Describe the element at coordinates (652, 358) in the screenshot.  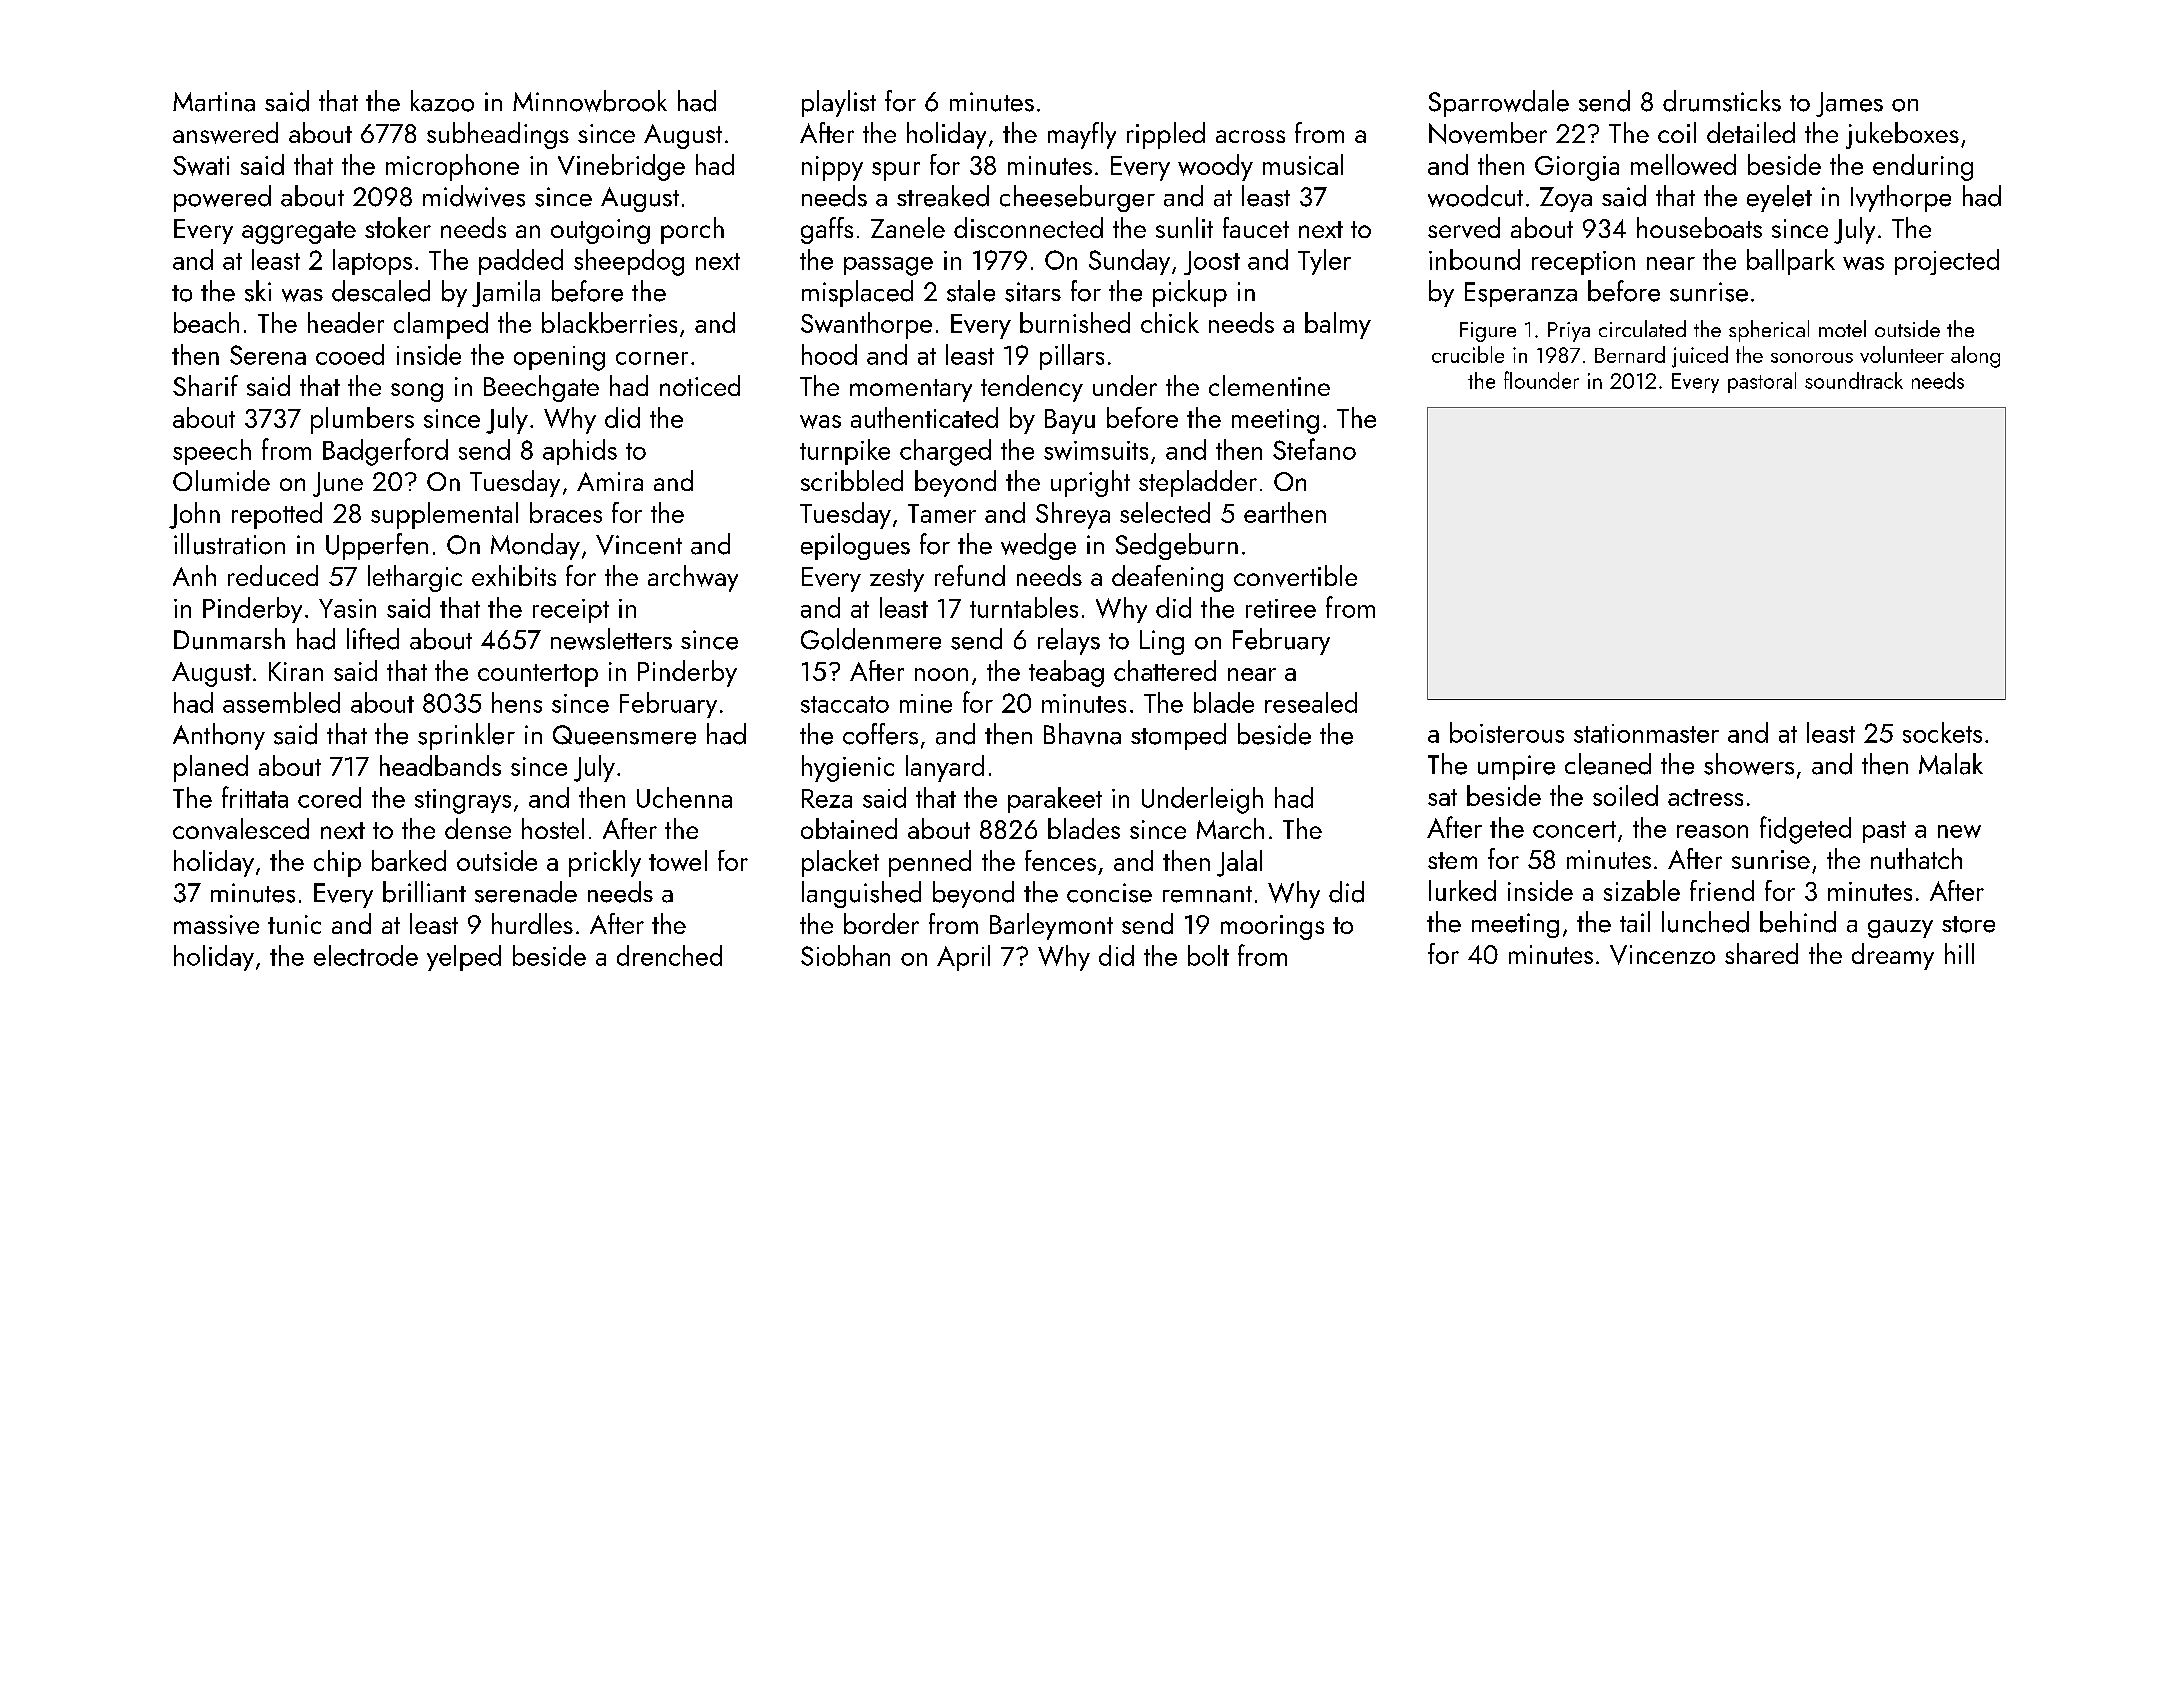
I see `corner` at that location.
